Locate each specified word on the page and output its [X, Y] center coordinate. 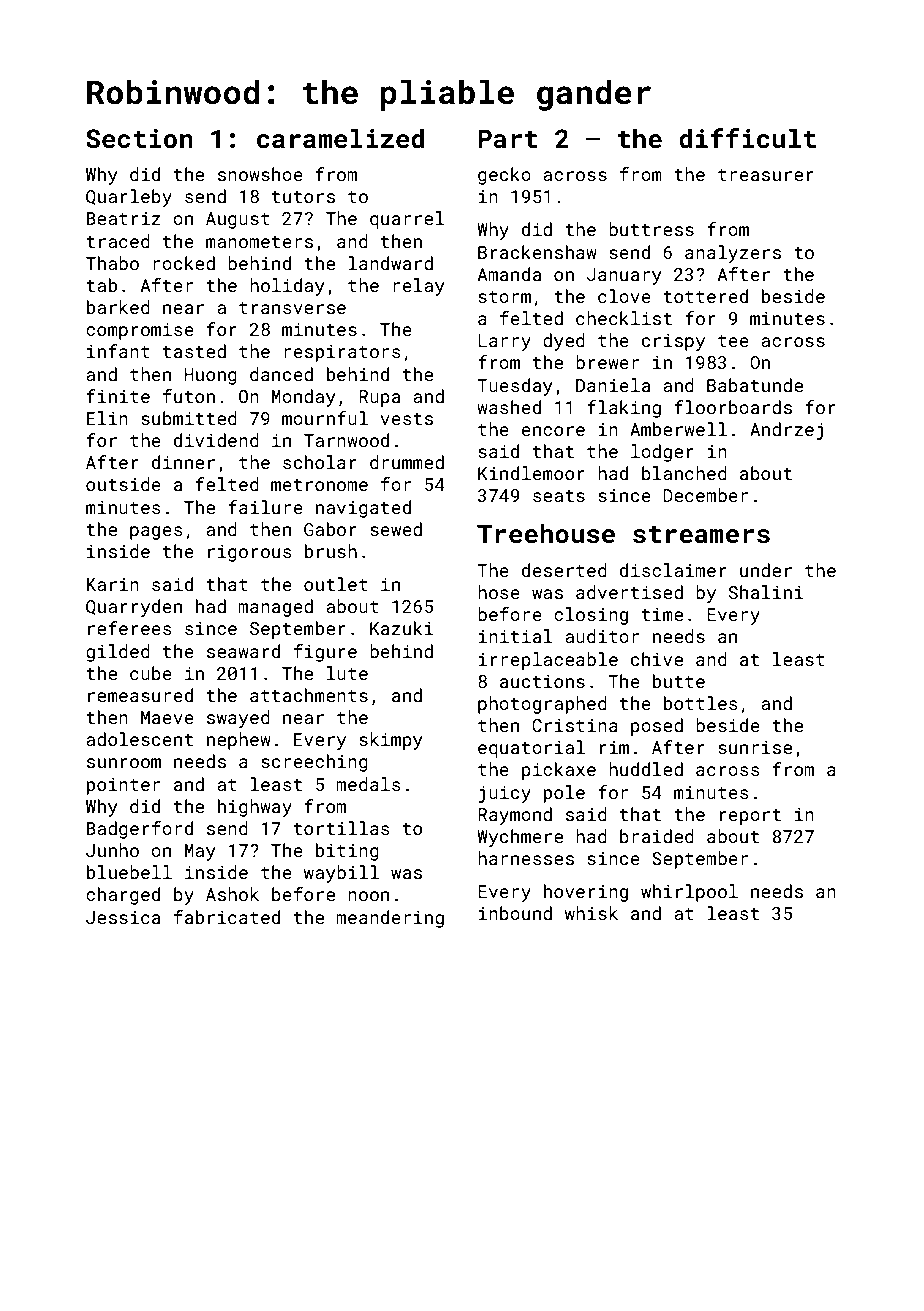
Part [508, 139]
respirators [342, 353]
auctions [542, 681]
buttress [651, 229]
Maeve [167, 717]
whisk [591, 913]
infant [118, 351]
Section [139, 139]
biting [347, 852]
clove [624, 296]
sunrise [755, 747]
